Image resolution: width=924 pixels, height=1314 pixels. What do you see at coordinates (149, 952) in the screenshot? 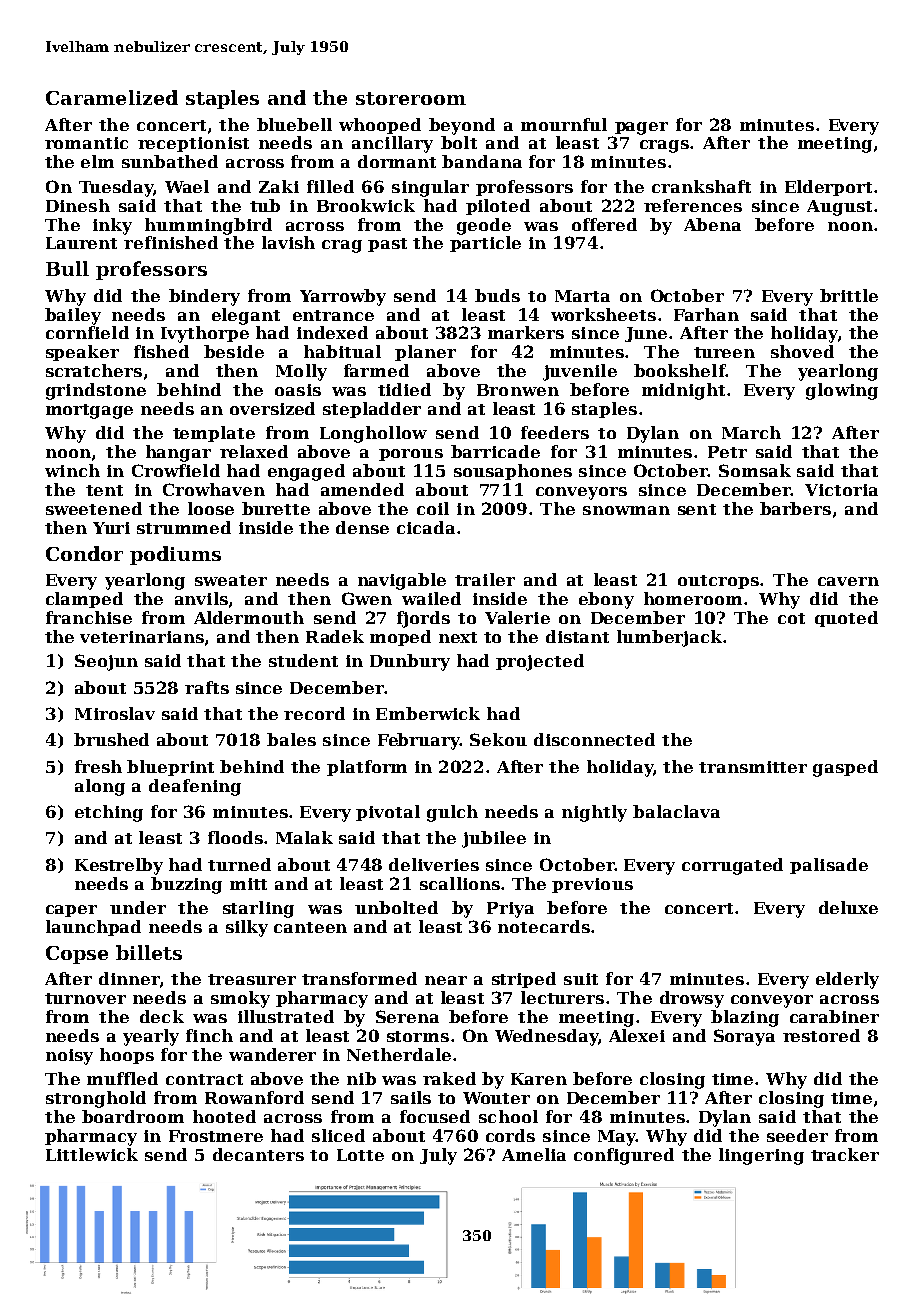
I see `billets` at bounding box center [149, 952].
